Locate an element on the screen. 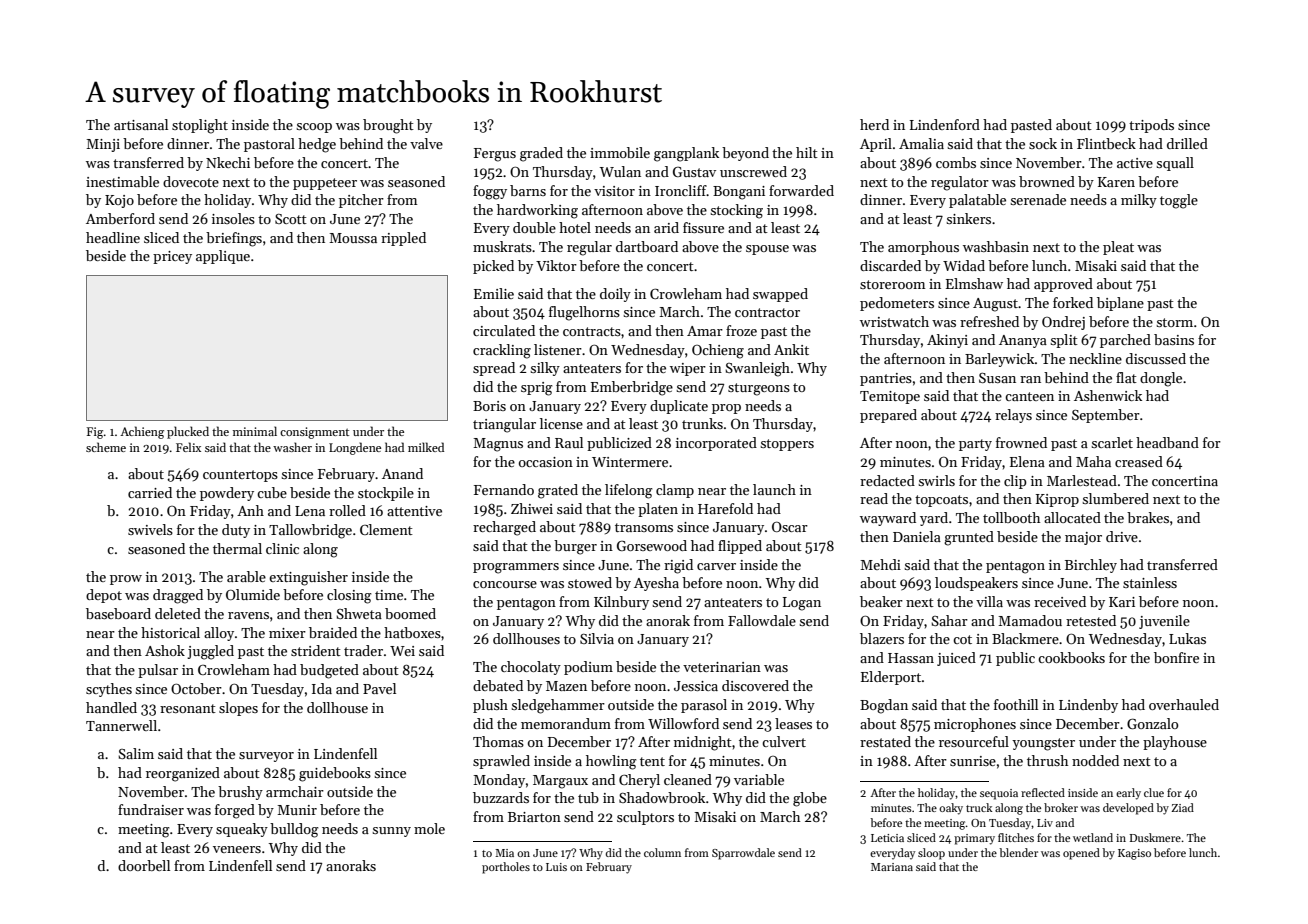 The width and height of the screenshot is (1308, 924). Mariana is located at coordinates (892, 867).
